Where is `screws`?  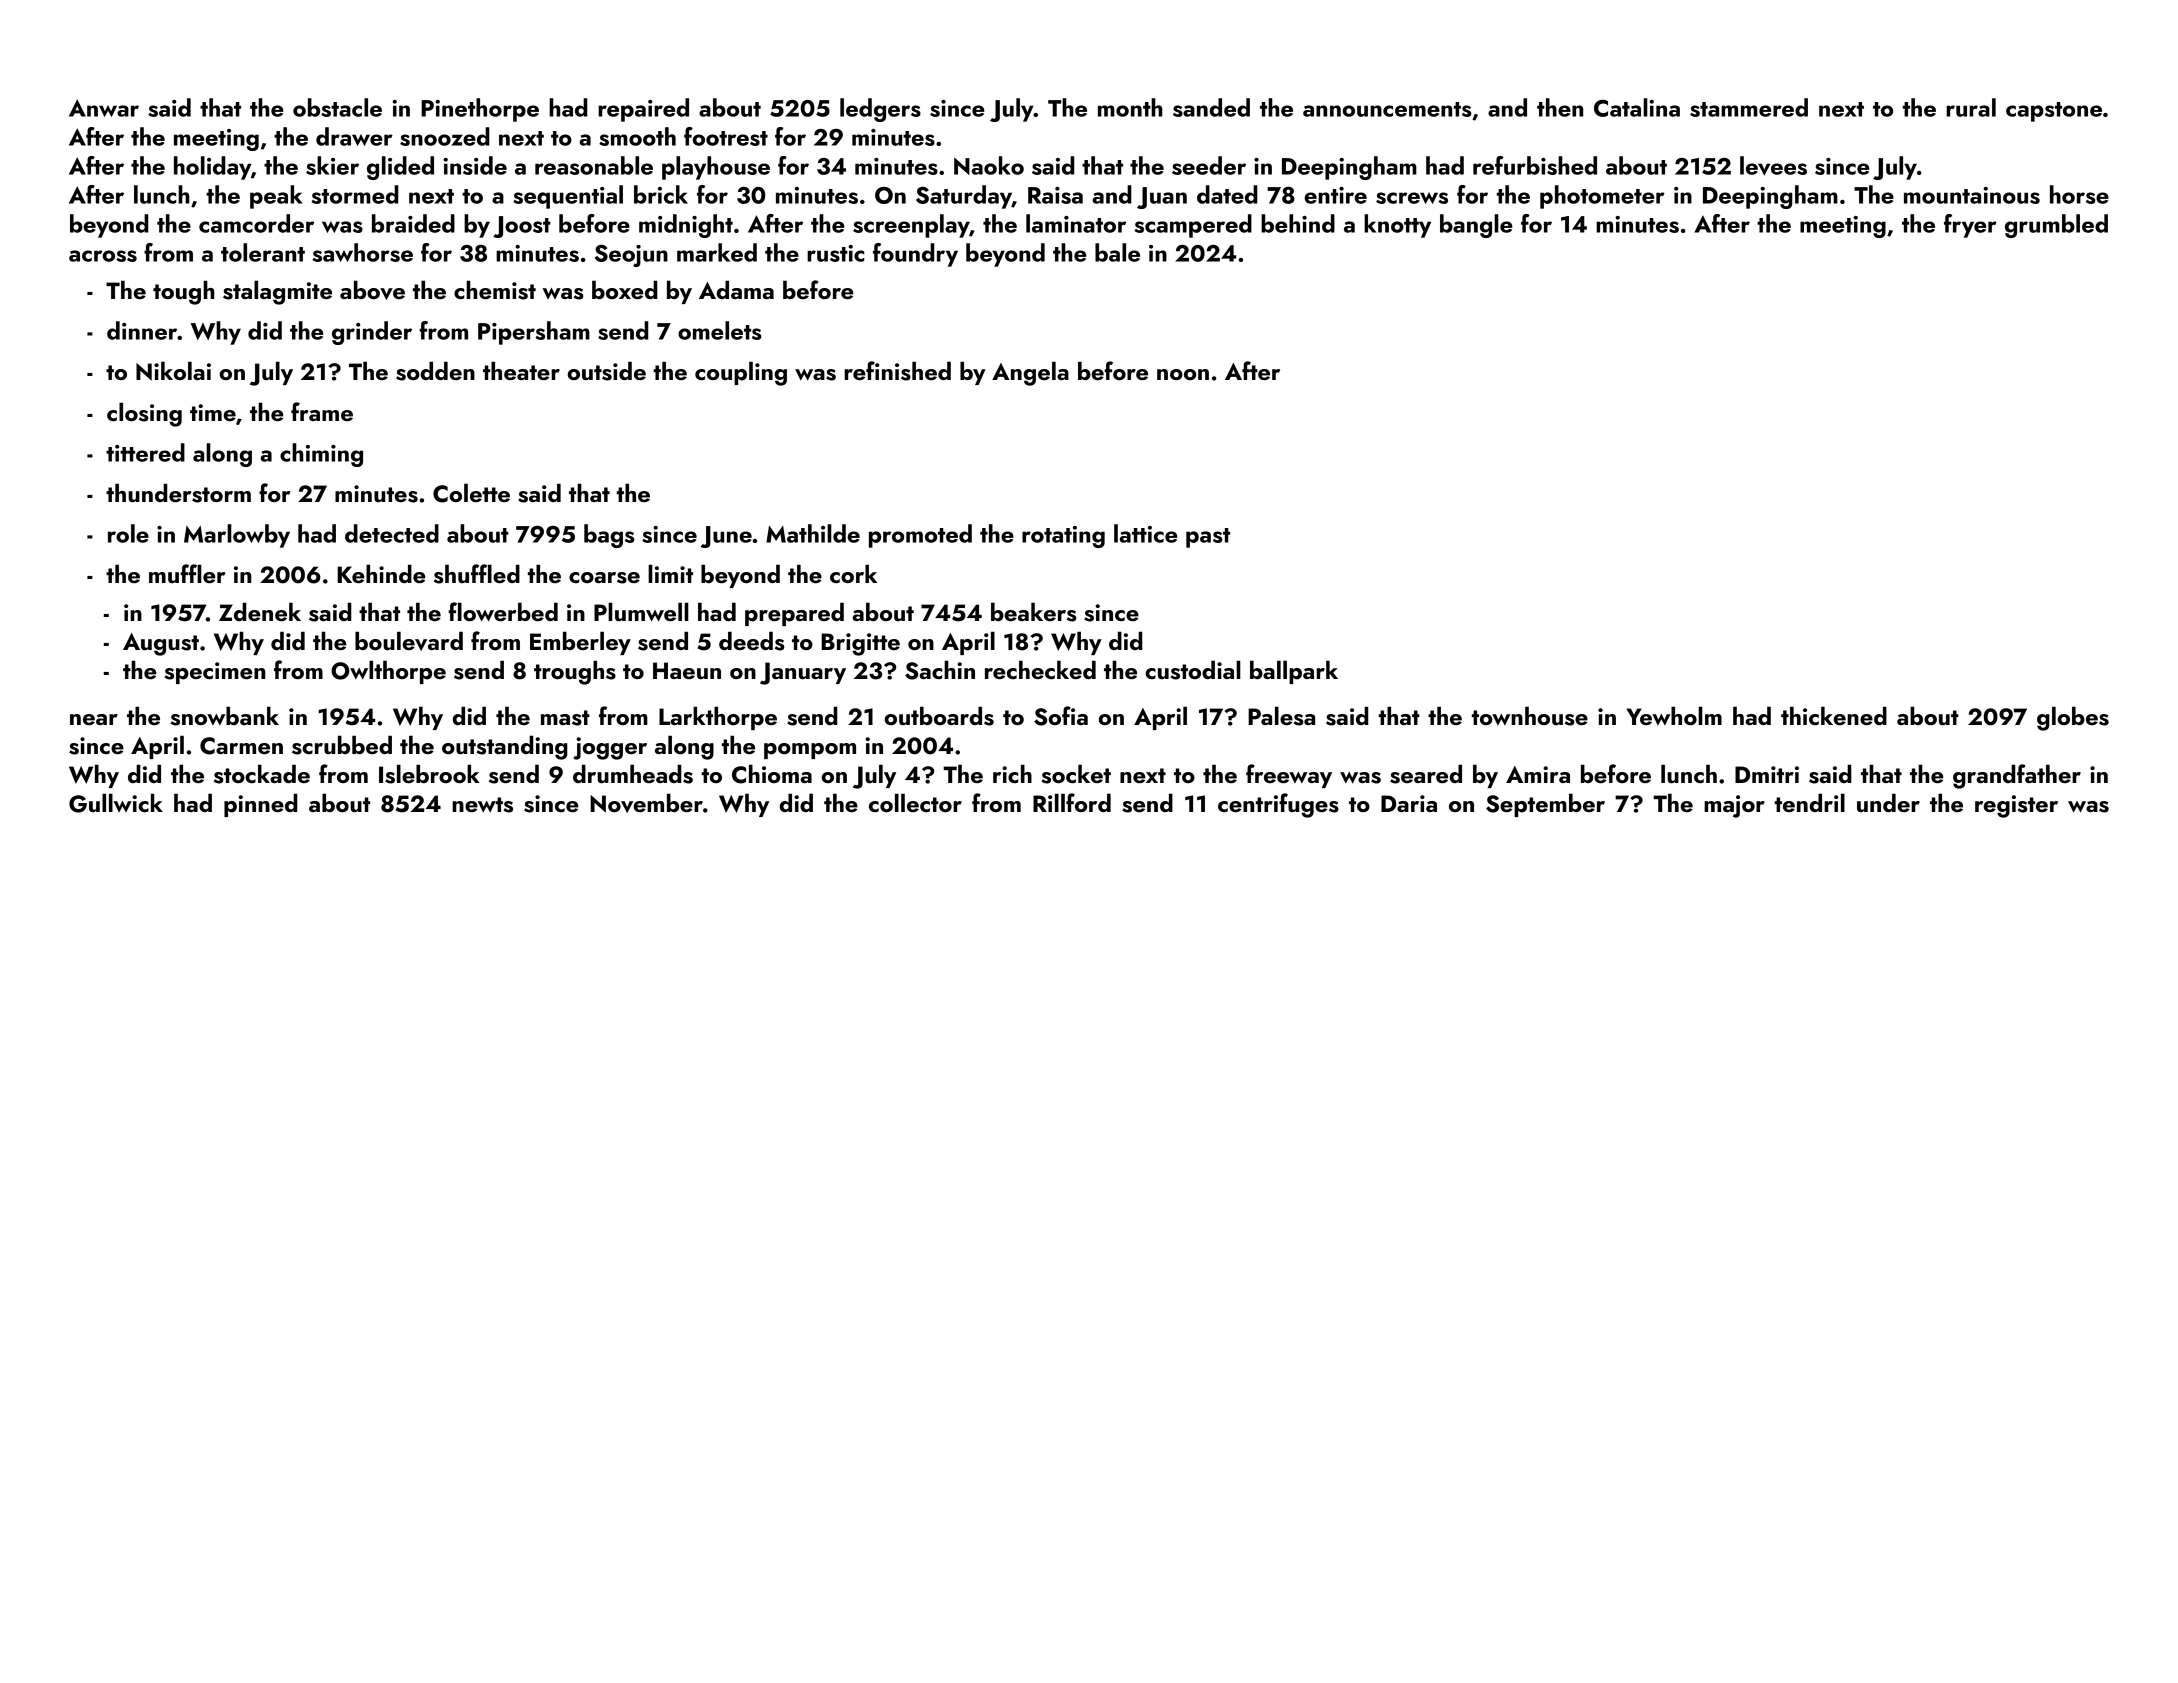 screws is located at coordinates (1412, 198).
